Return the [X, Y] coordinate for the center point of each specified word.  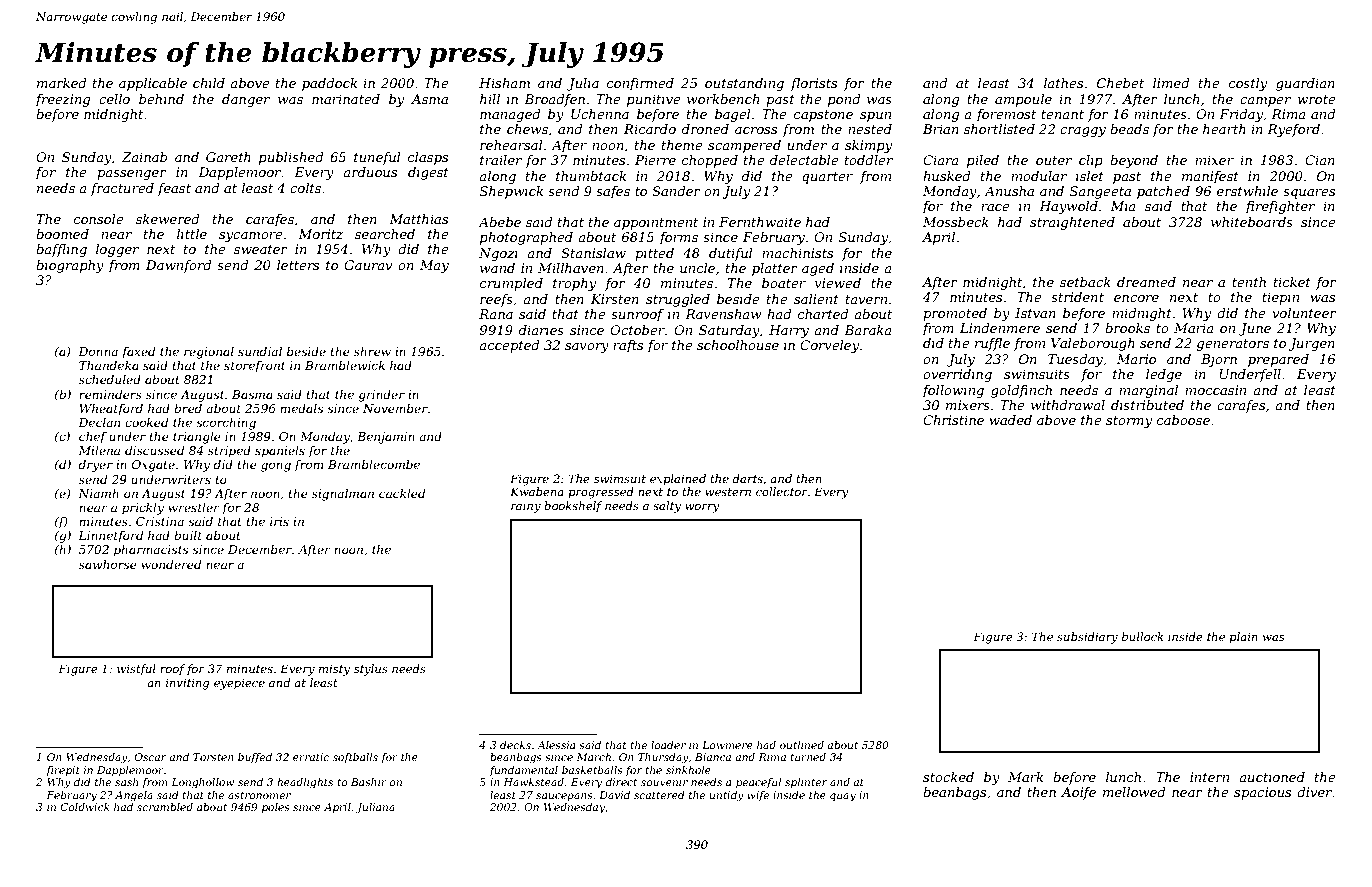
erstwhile [1247, 191]
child [209, 83]
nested [870, 129]
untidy [727, 796]
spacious [1262, 793]
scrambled [165, 807]
